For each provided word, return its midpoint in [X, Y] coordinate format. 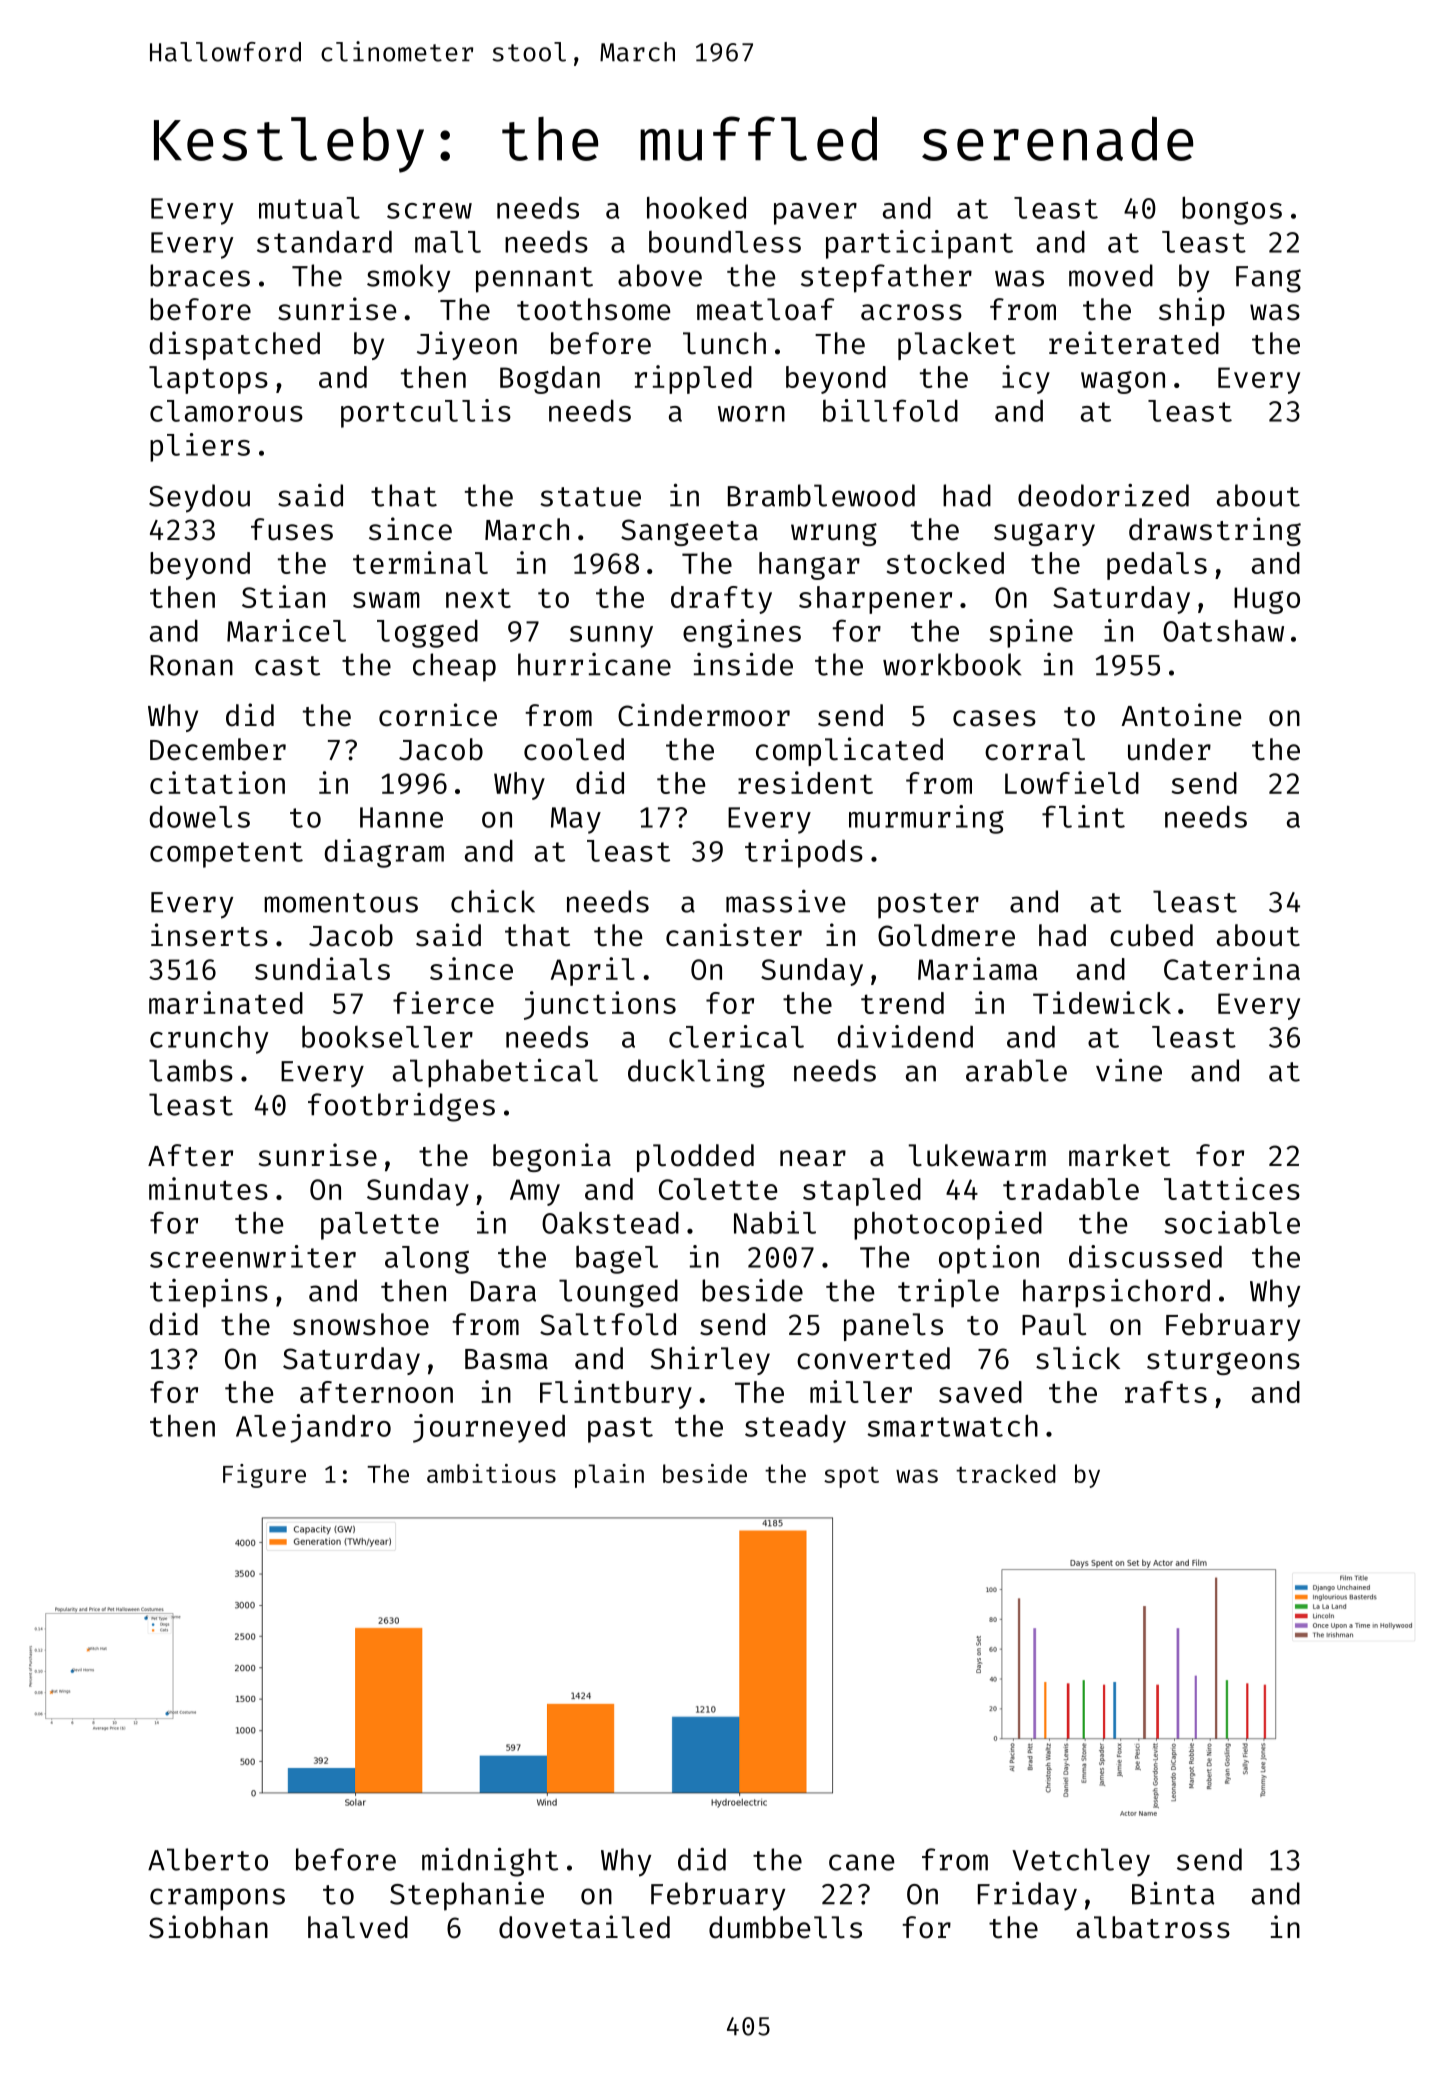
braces [200, 275]
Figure [264, 1476]
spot [851, 1477]
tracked [1006, 1473]
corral [1035, 749]
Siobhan [208, 1927]
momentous [341, 903]
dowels [200, 816]
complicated [849, 751]
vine [1129, 1070]
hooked [696, 207]
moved [1111, 275]
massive [785, 901]
